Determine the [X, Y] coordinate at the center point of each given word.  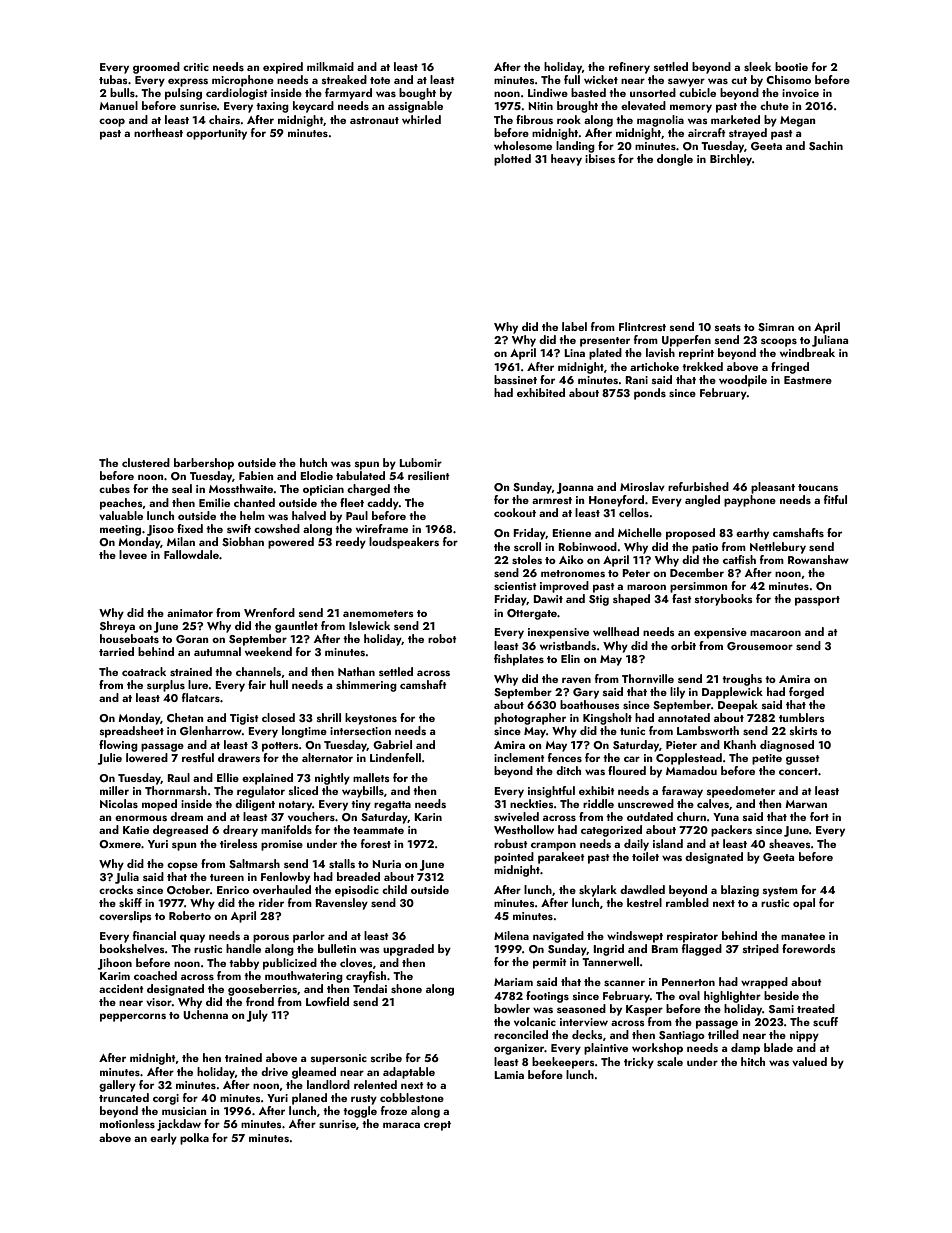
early [163, 1139]
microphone [243, 81]
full [572, 79]
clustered [146, 462]
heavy [566, 160]
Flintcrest [642, 326]
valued [809, 1061]
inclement [519, 757]
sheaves [790, 843]
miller [114, 790]
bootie [791, 66]
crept [437, 1126]
